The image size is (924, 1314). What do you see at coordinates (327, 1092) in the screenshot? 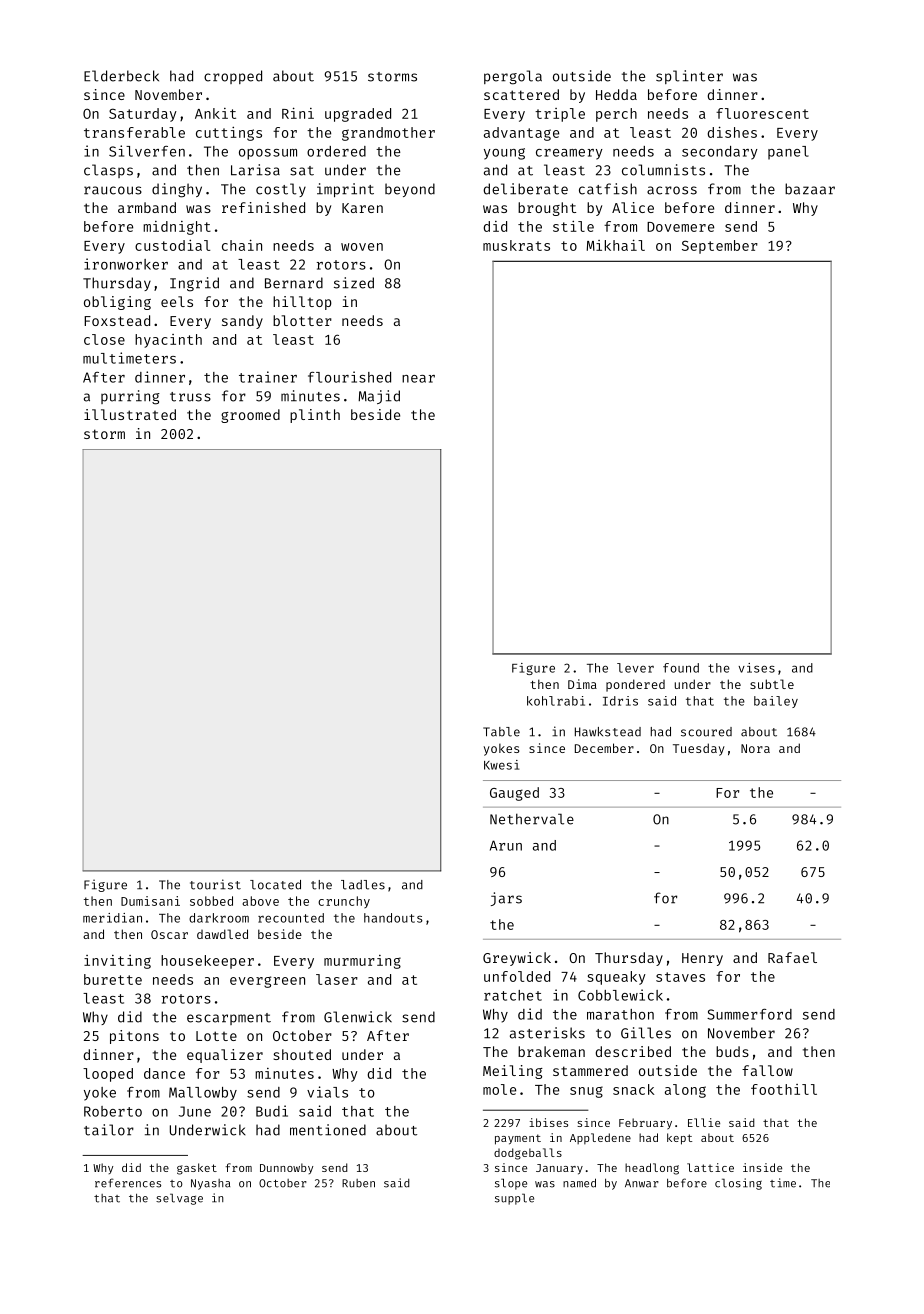
I see `vials` at bounding box center [327, 1092].
